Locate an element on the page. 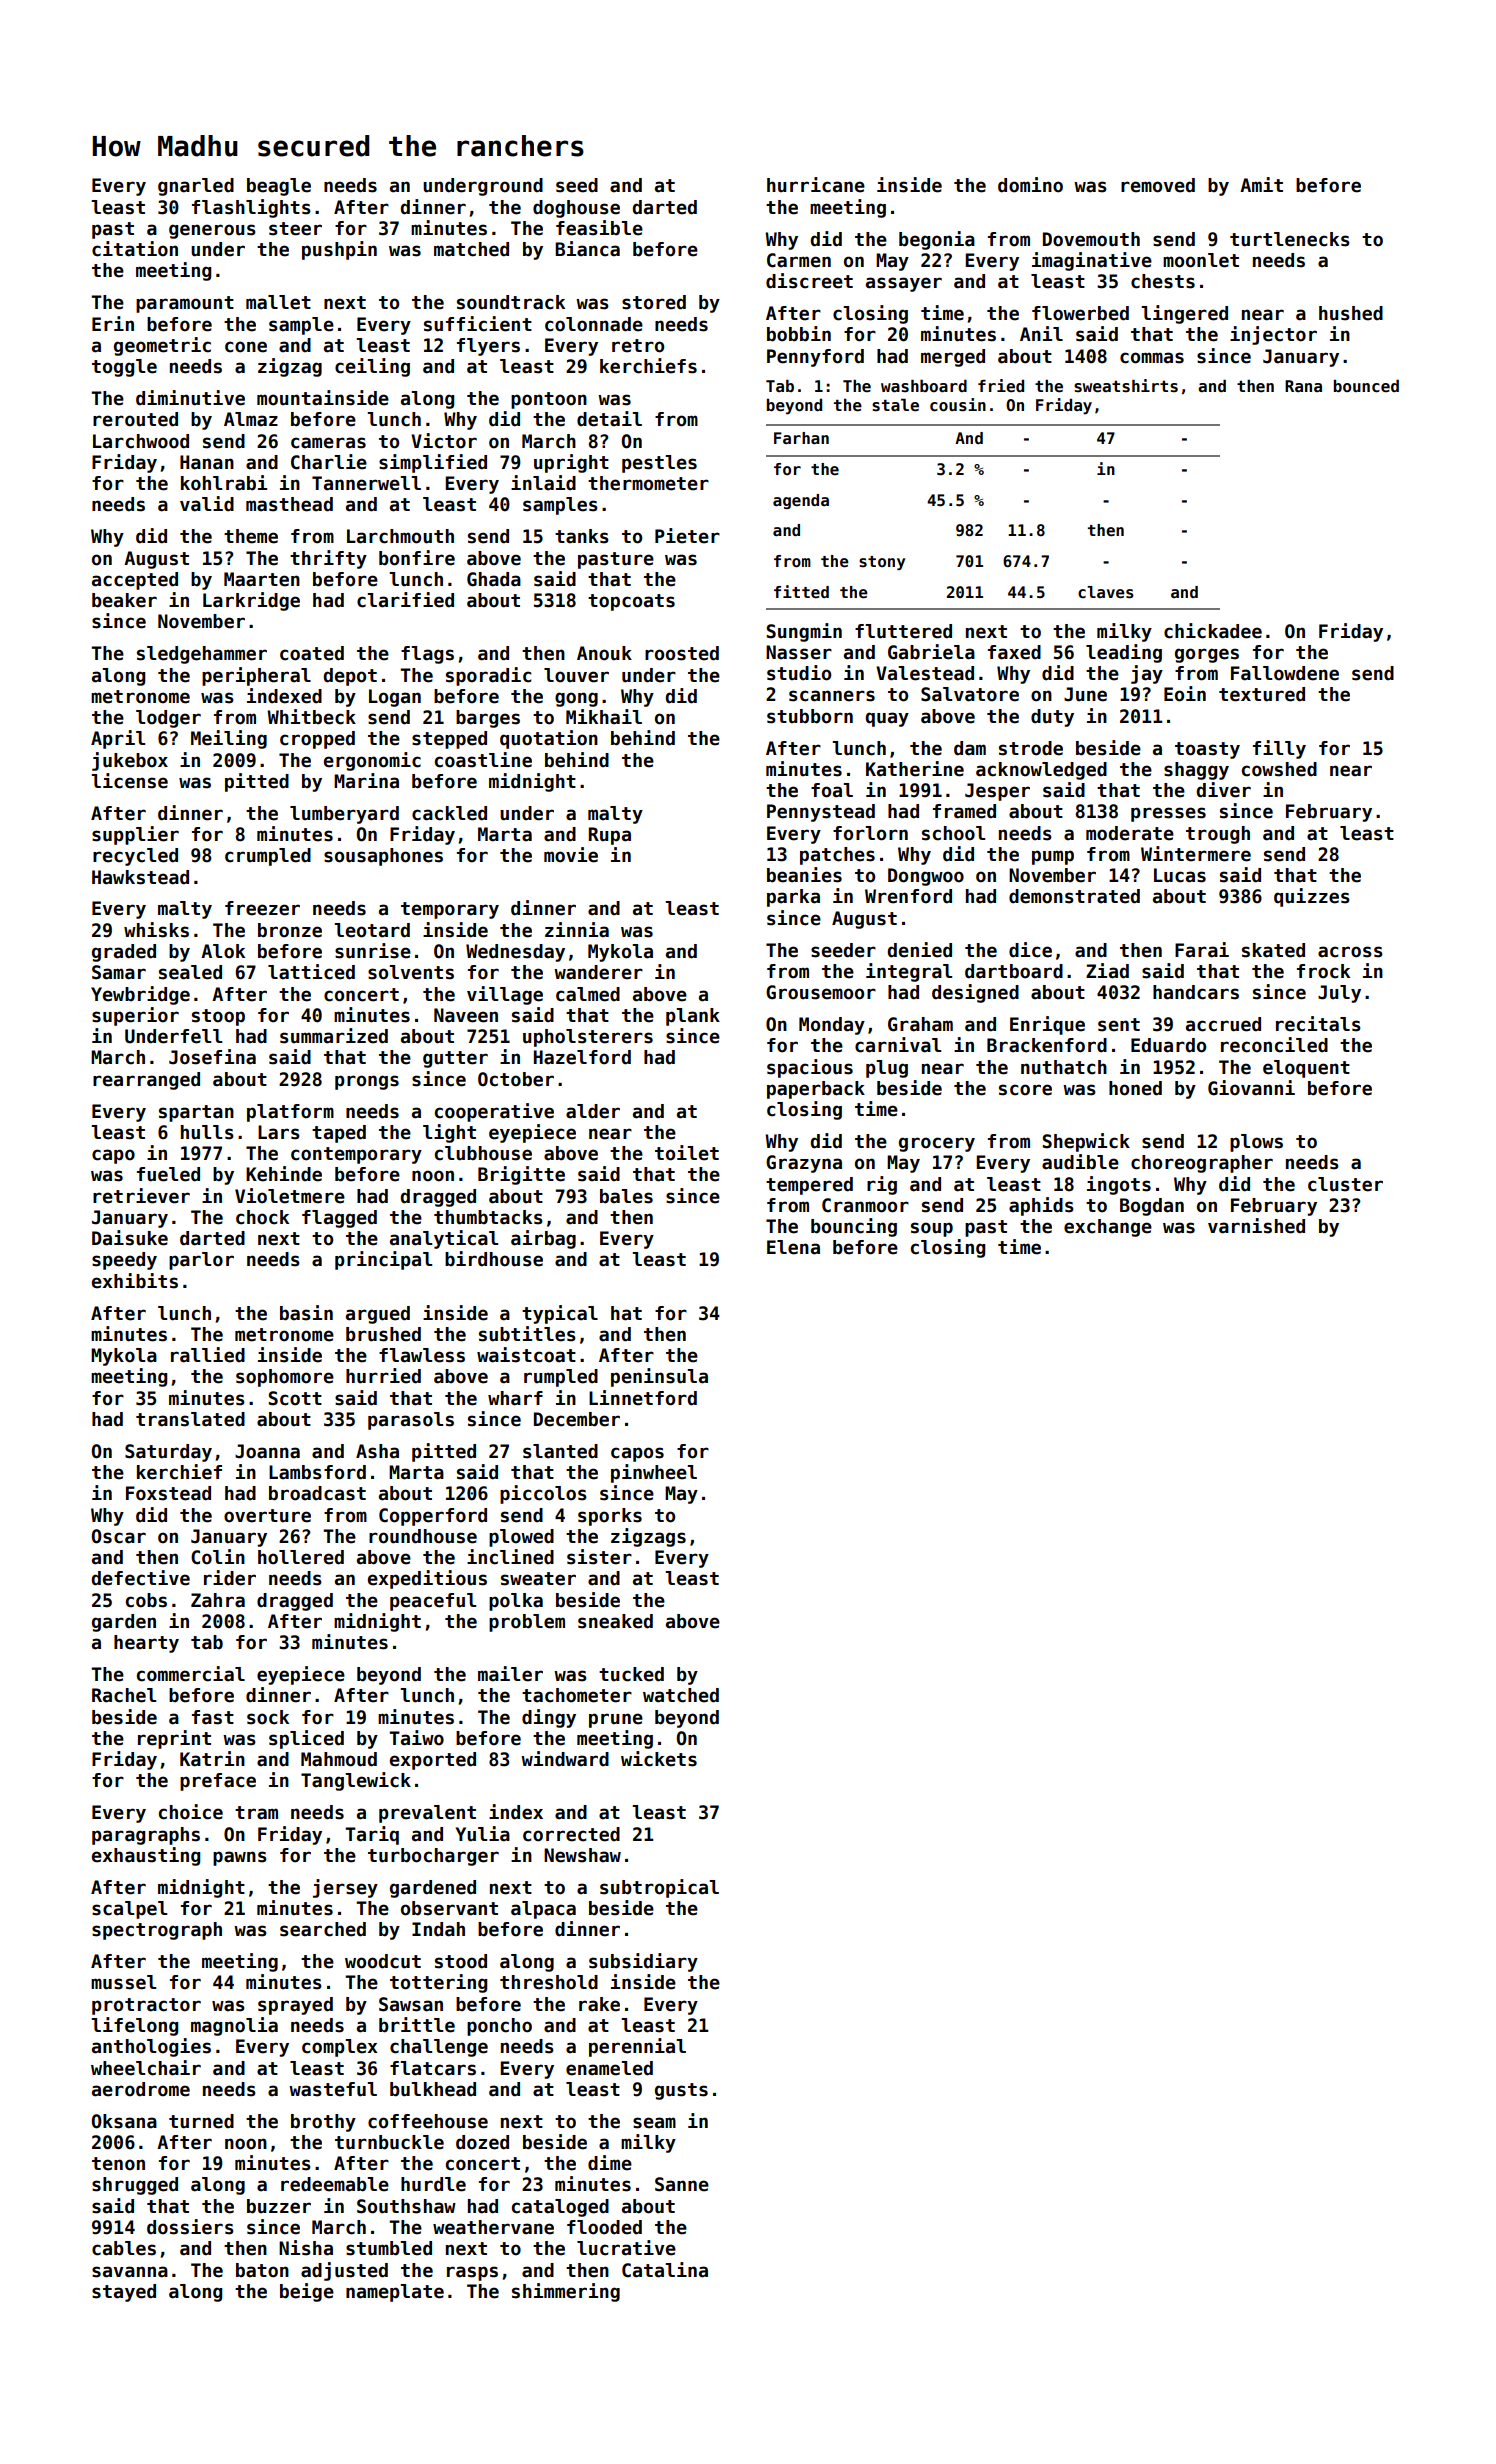 The height and width of the image is (2464, 1496). Shepwick is located at coordinates (1086, 1142).
